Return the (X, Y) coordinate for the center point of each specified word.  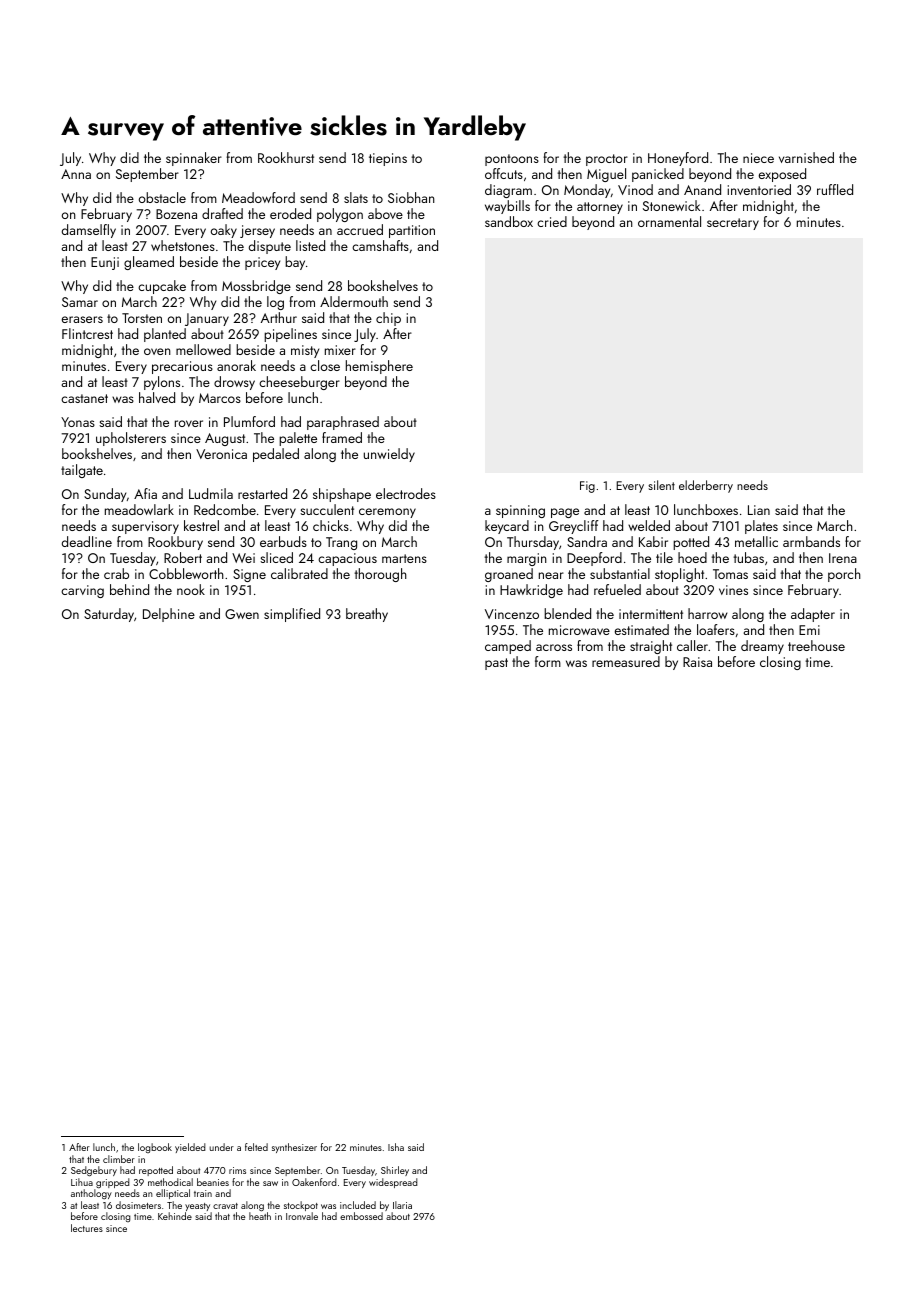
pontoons (512, 160)
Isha (396, 1147)
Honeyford (678, 159)
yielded (190, 1148)
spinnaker (194, 159)
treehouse (816, 645)
